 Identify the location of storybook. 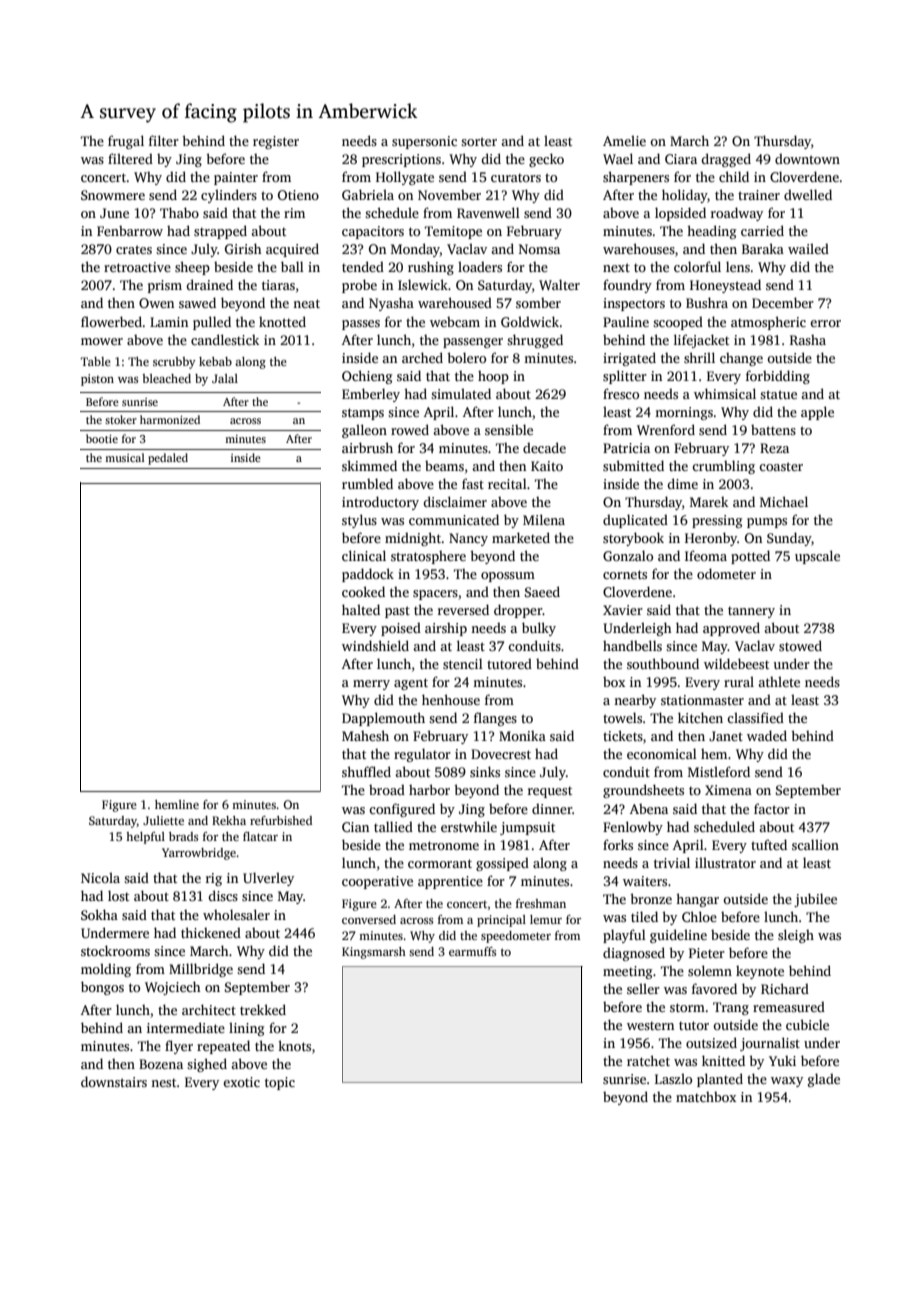
(633, 539).
